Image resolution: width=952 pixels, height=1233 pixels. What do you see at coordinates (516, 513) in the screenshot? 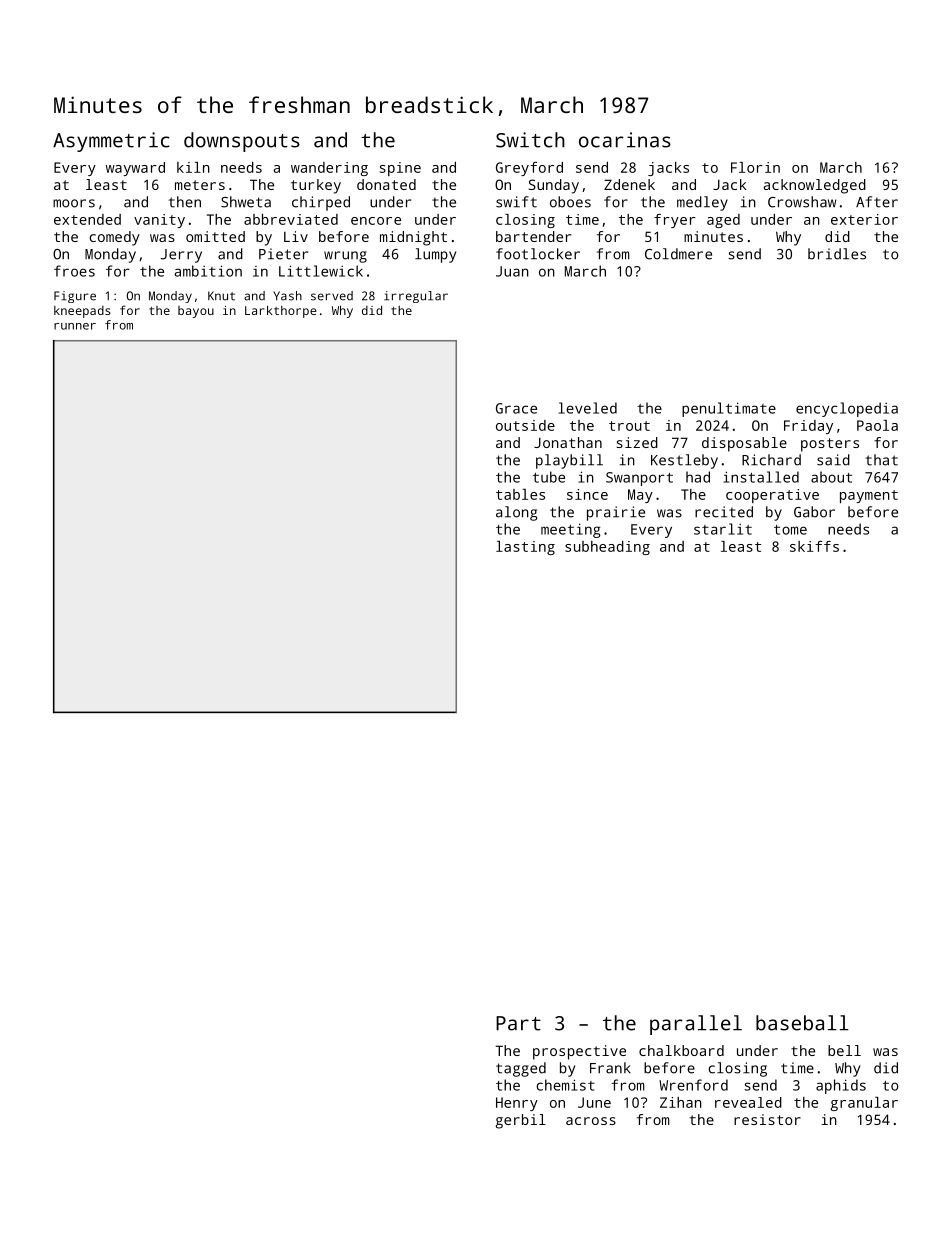
I see `along` at bounding box center [516, 513].
